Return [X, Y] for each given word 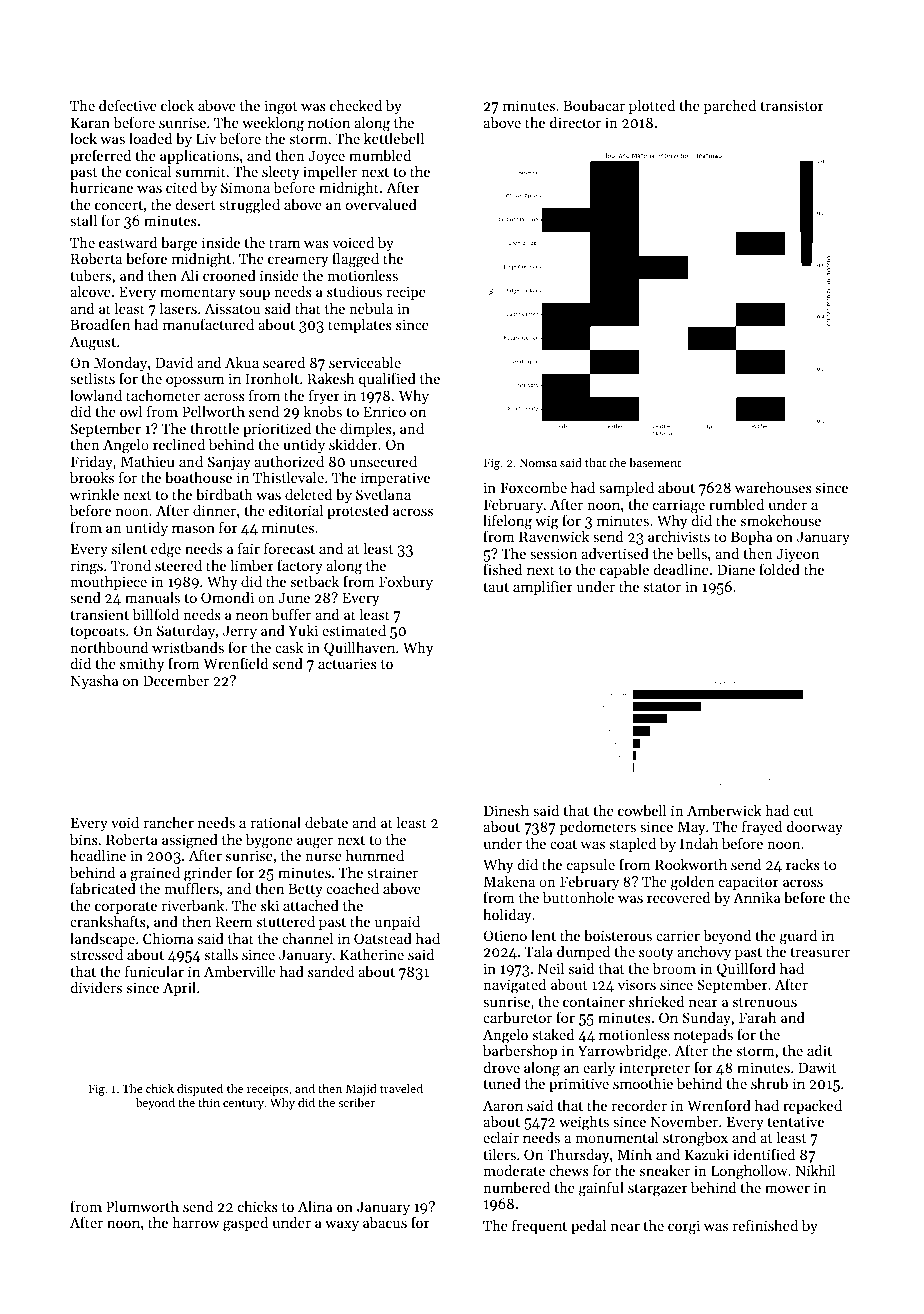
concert [119, 205]
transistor [792, 105]
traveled [401, 1088]
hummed [375, 855]
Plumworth [142, 1206]
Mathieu [148, 461]
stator [662, 587]
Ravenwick [554, 536]
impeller [330, 173]
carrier [678, 935]
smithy [142, 665]
